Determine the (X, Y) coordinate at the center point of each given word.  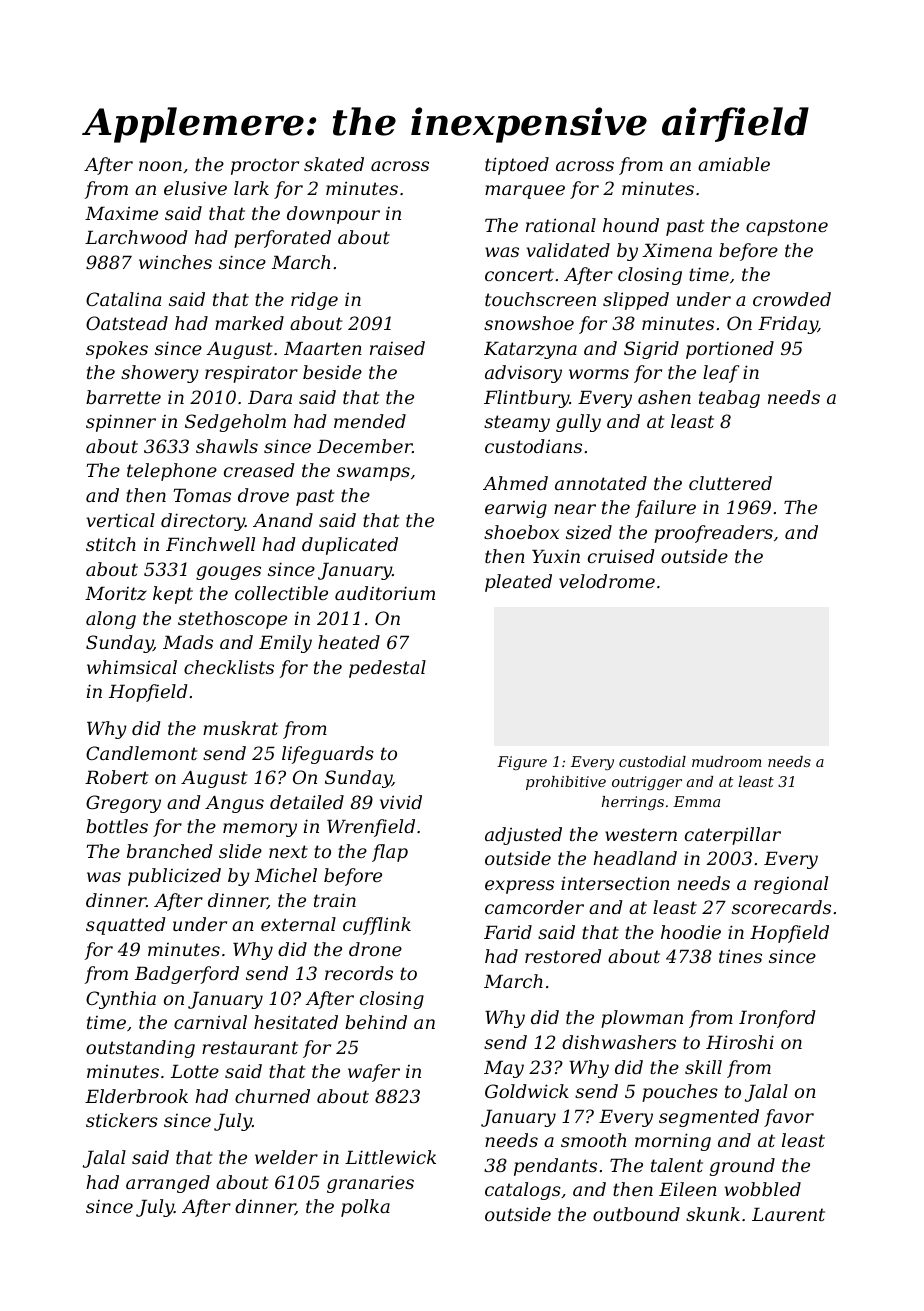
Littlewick (390, 1157)
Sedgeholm (235, 423)
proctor (265, 166)
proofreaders (713, 534)
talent (677, 1165)
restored (563, 956)
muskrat (240, 728)
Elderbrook (136, 1096)
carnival (210, 1022)
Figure (522, 763)
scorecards (781, 907)
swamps (373, 474)
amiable (734, 164)
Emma (696, 801)
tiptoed (517, 166)
